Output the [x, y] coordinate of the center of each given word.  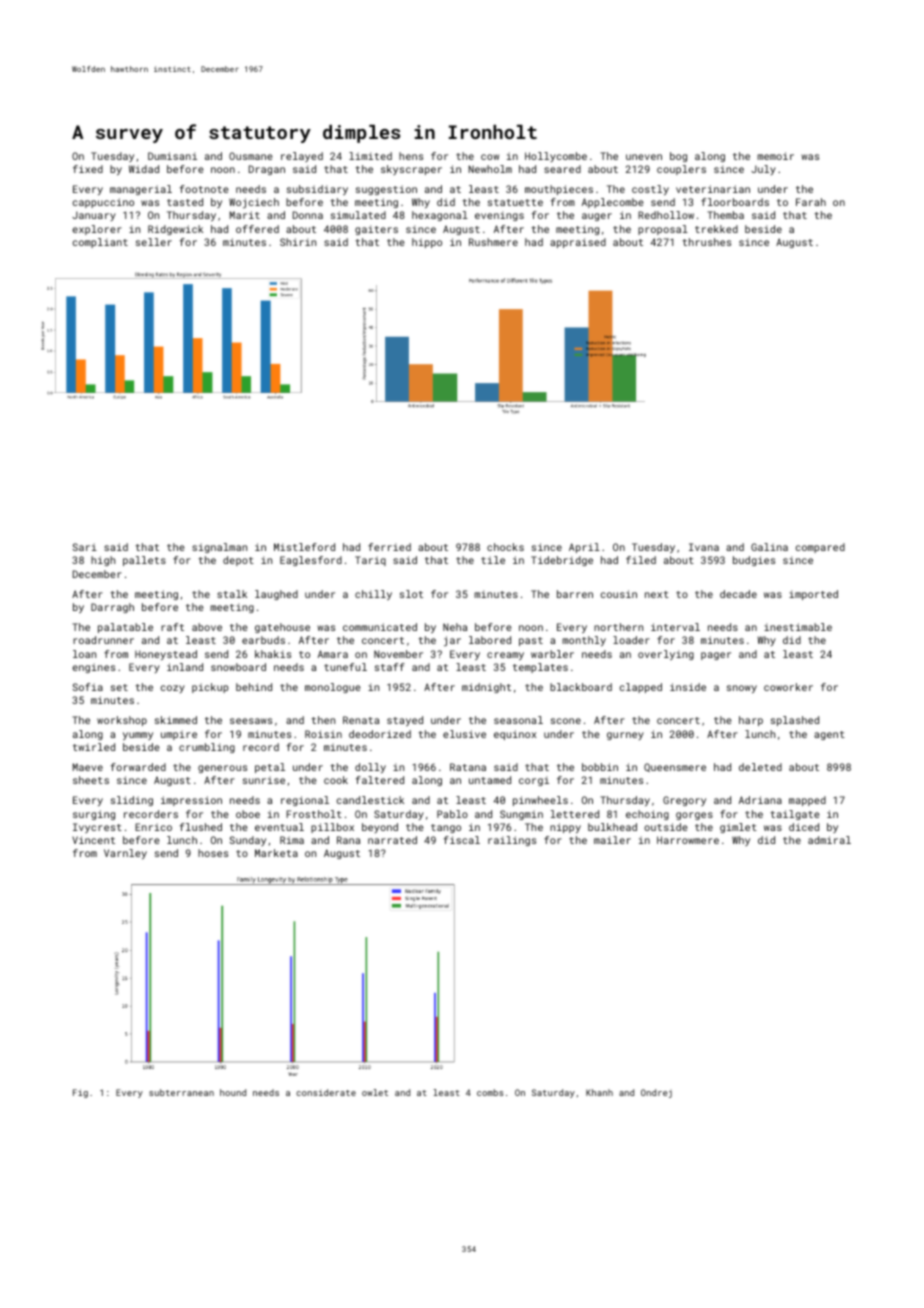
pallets [144, 561]
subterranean [181, 1092]
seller [154, 242]
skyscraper [411, 170]
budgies [754, 561]
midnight [486, 688]
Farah [811, 202]
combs [490, 1092]
